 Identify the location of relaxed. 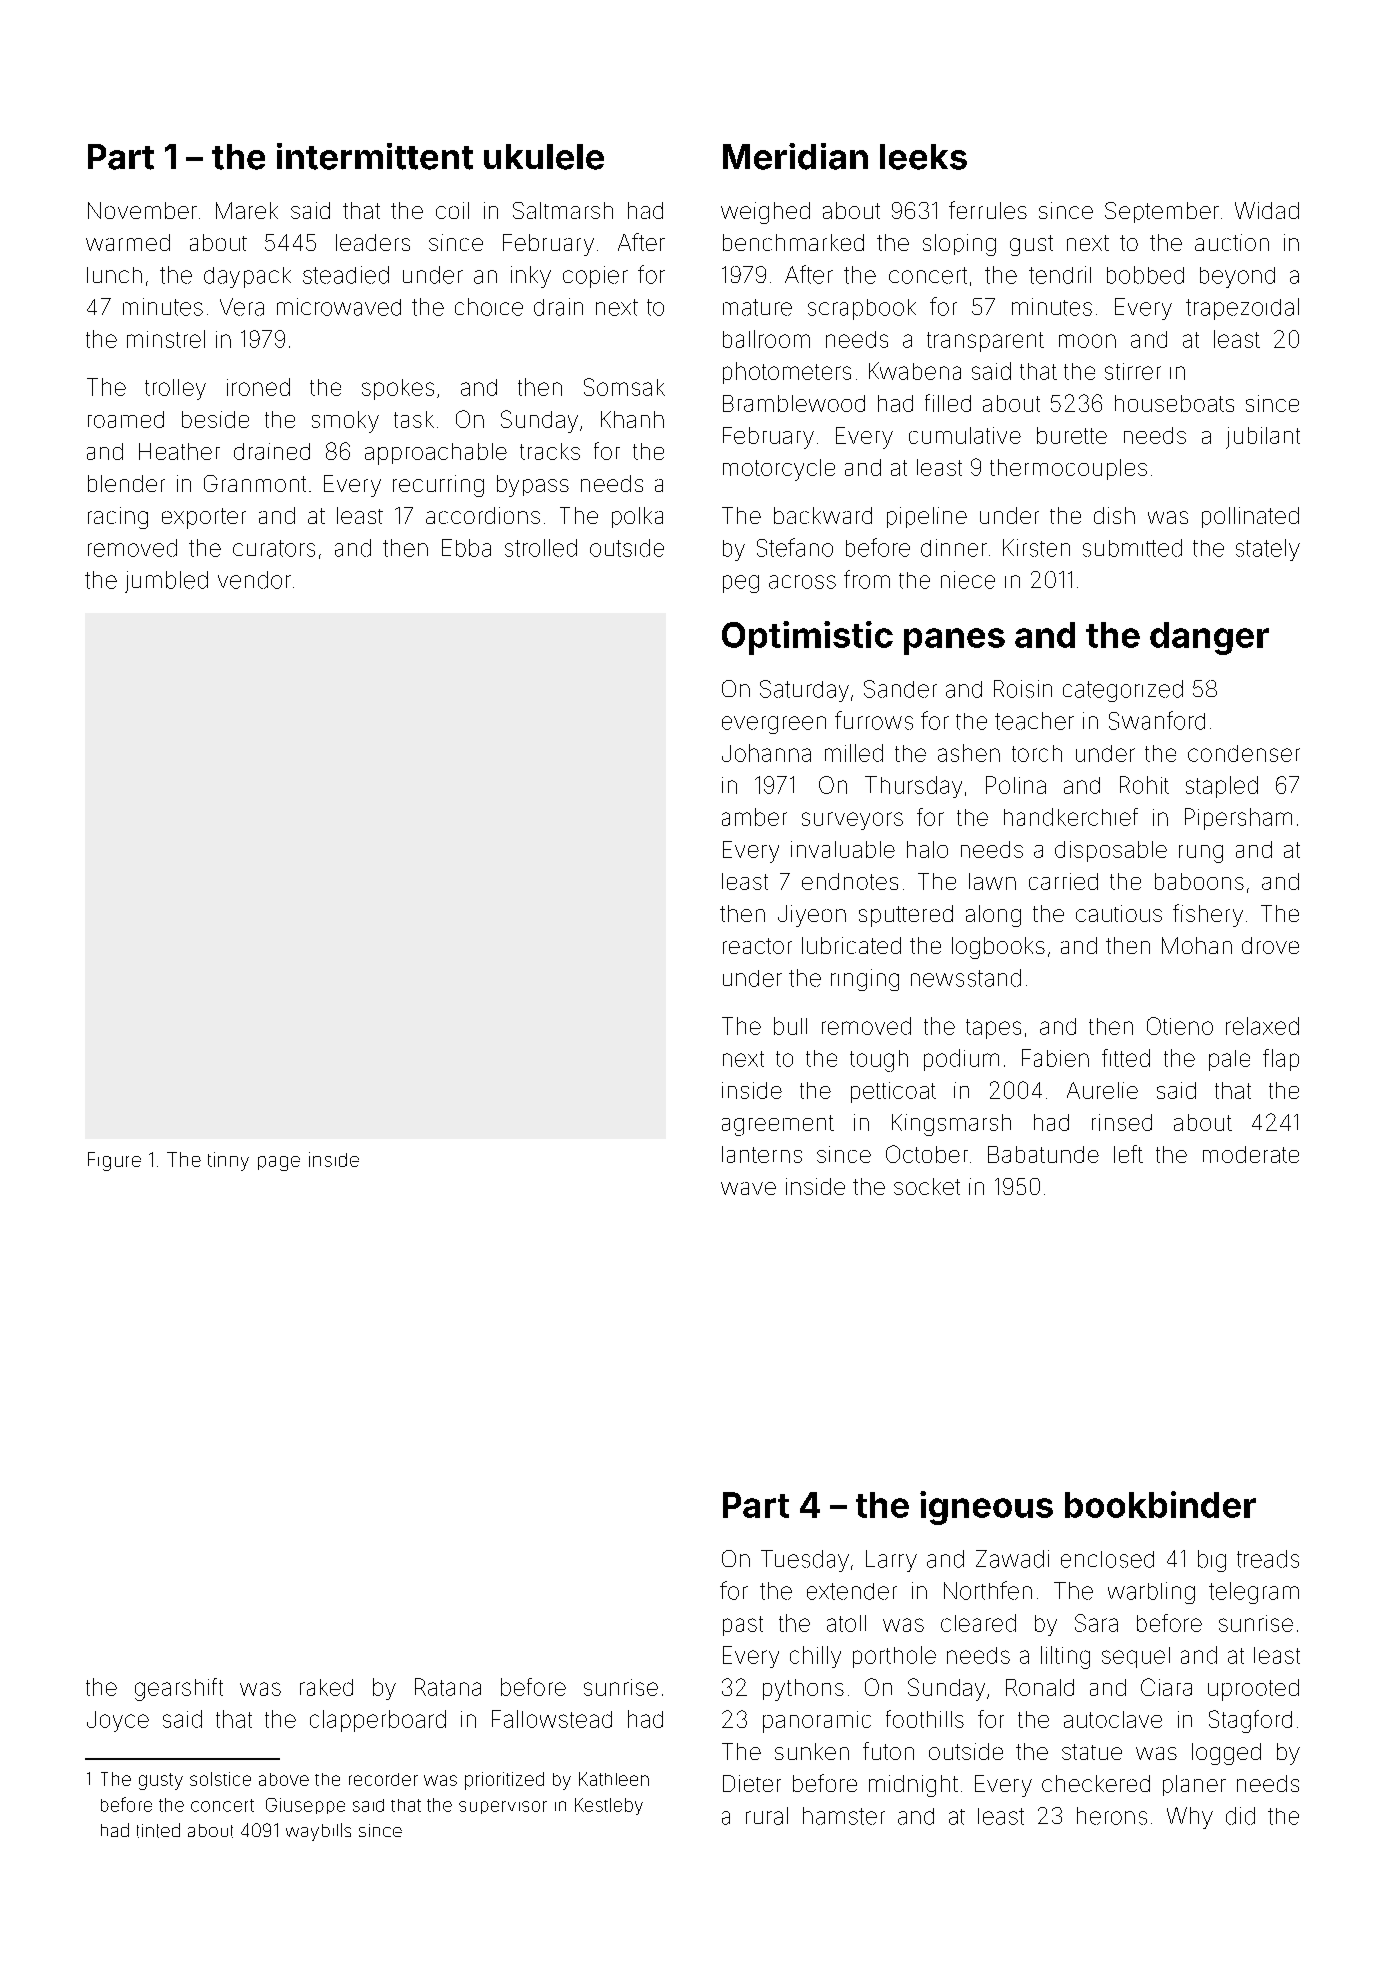
(1262, 1026).
